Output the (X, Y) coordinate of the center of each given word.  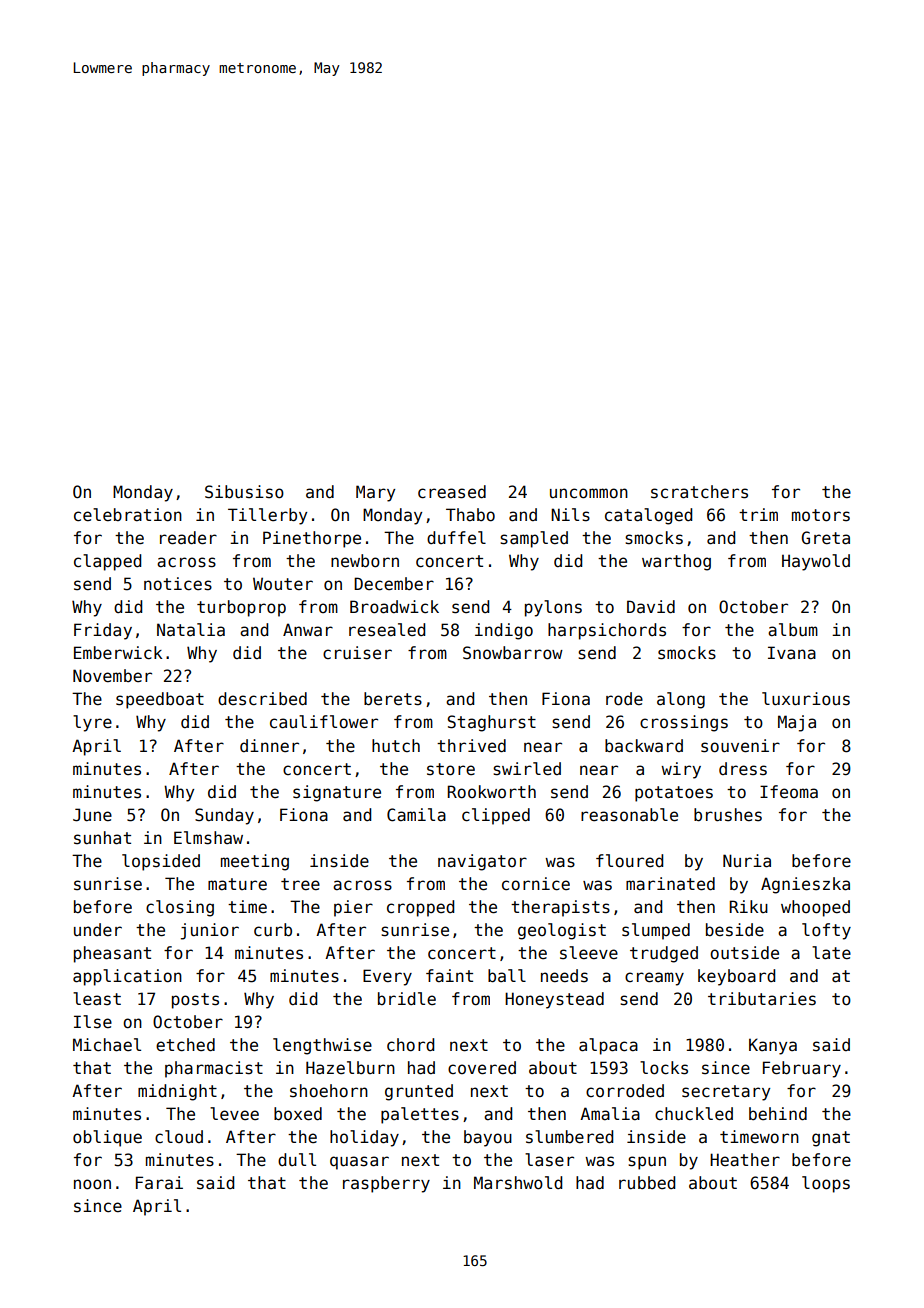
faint (449, 976)
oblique (107, 1138)
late (831, 953)
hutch (396, 746)
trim (758, 514)
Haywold (816, 562)
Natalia (191, 630)
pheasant (112, 954)
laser (549, 1160)
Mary (375, 493)
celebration (128, 515)
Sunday (224, 816)
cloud (179, 1137)
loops (826, 1184)
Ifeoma (789, 792)
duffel (456, 538)
